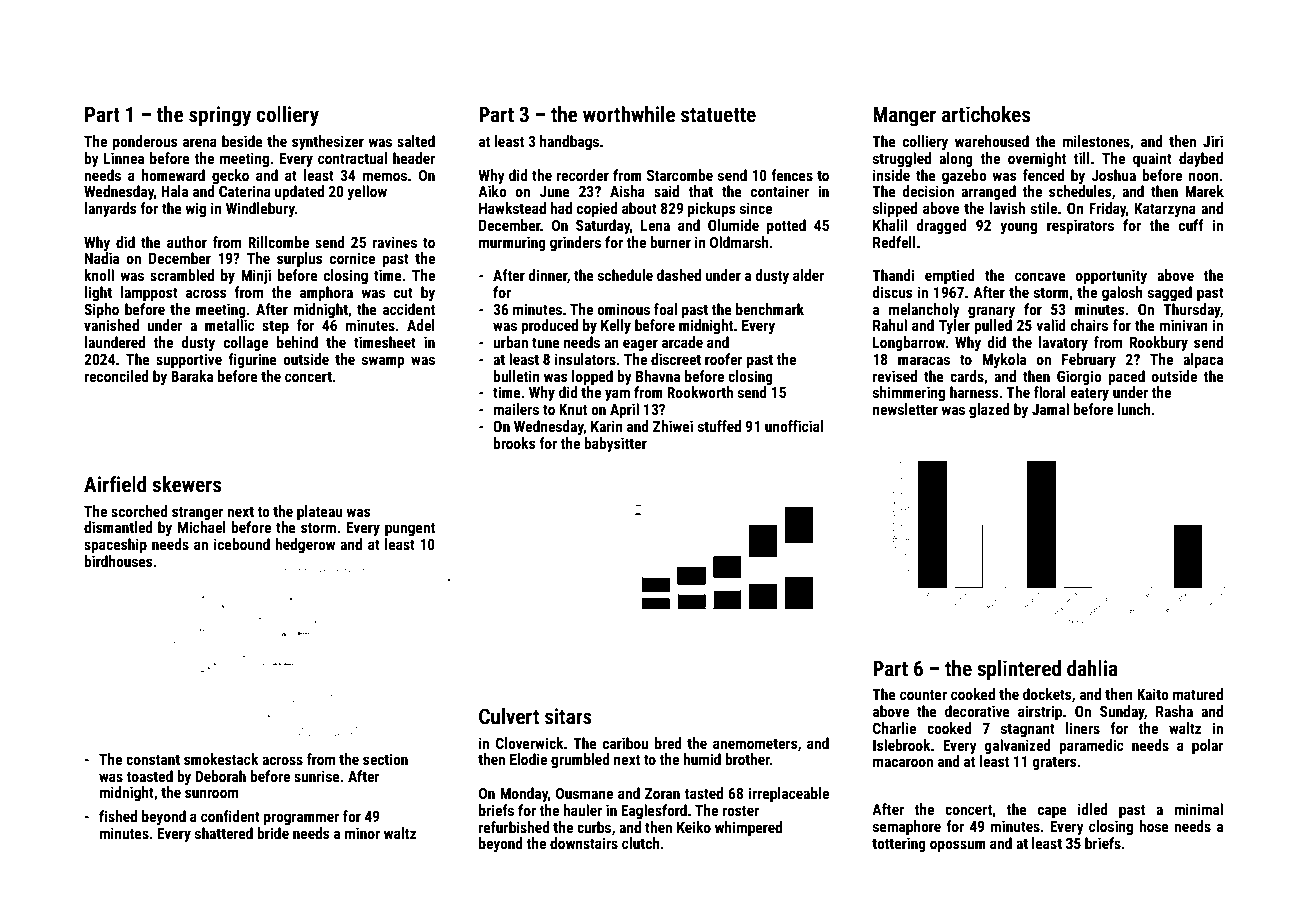 This image has height=924, width=1308. I want to click on springy, so click(220, 116).
